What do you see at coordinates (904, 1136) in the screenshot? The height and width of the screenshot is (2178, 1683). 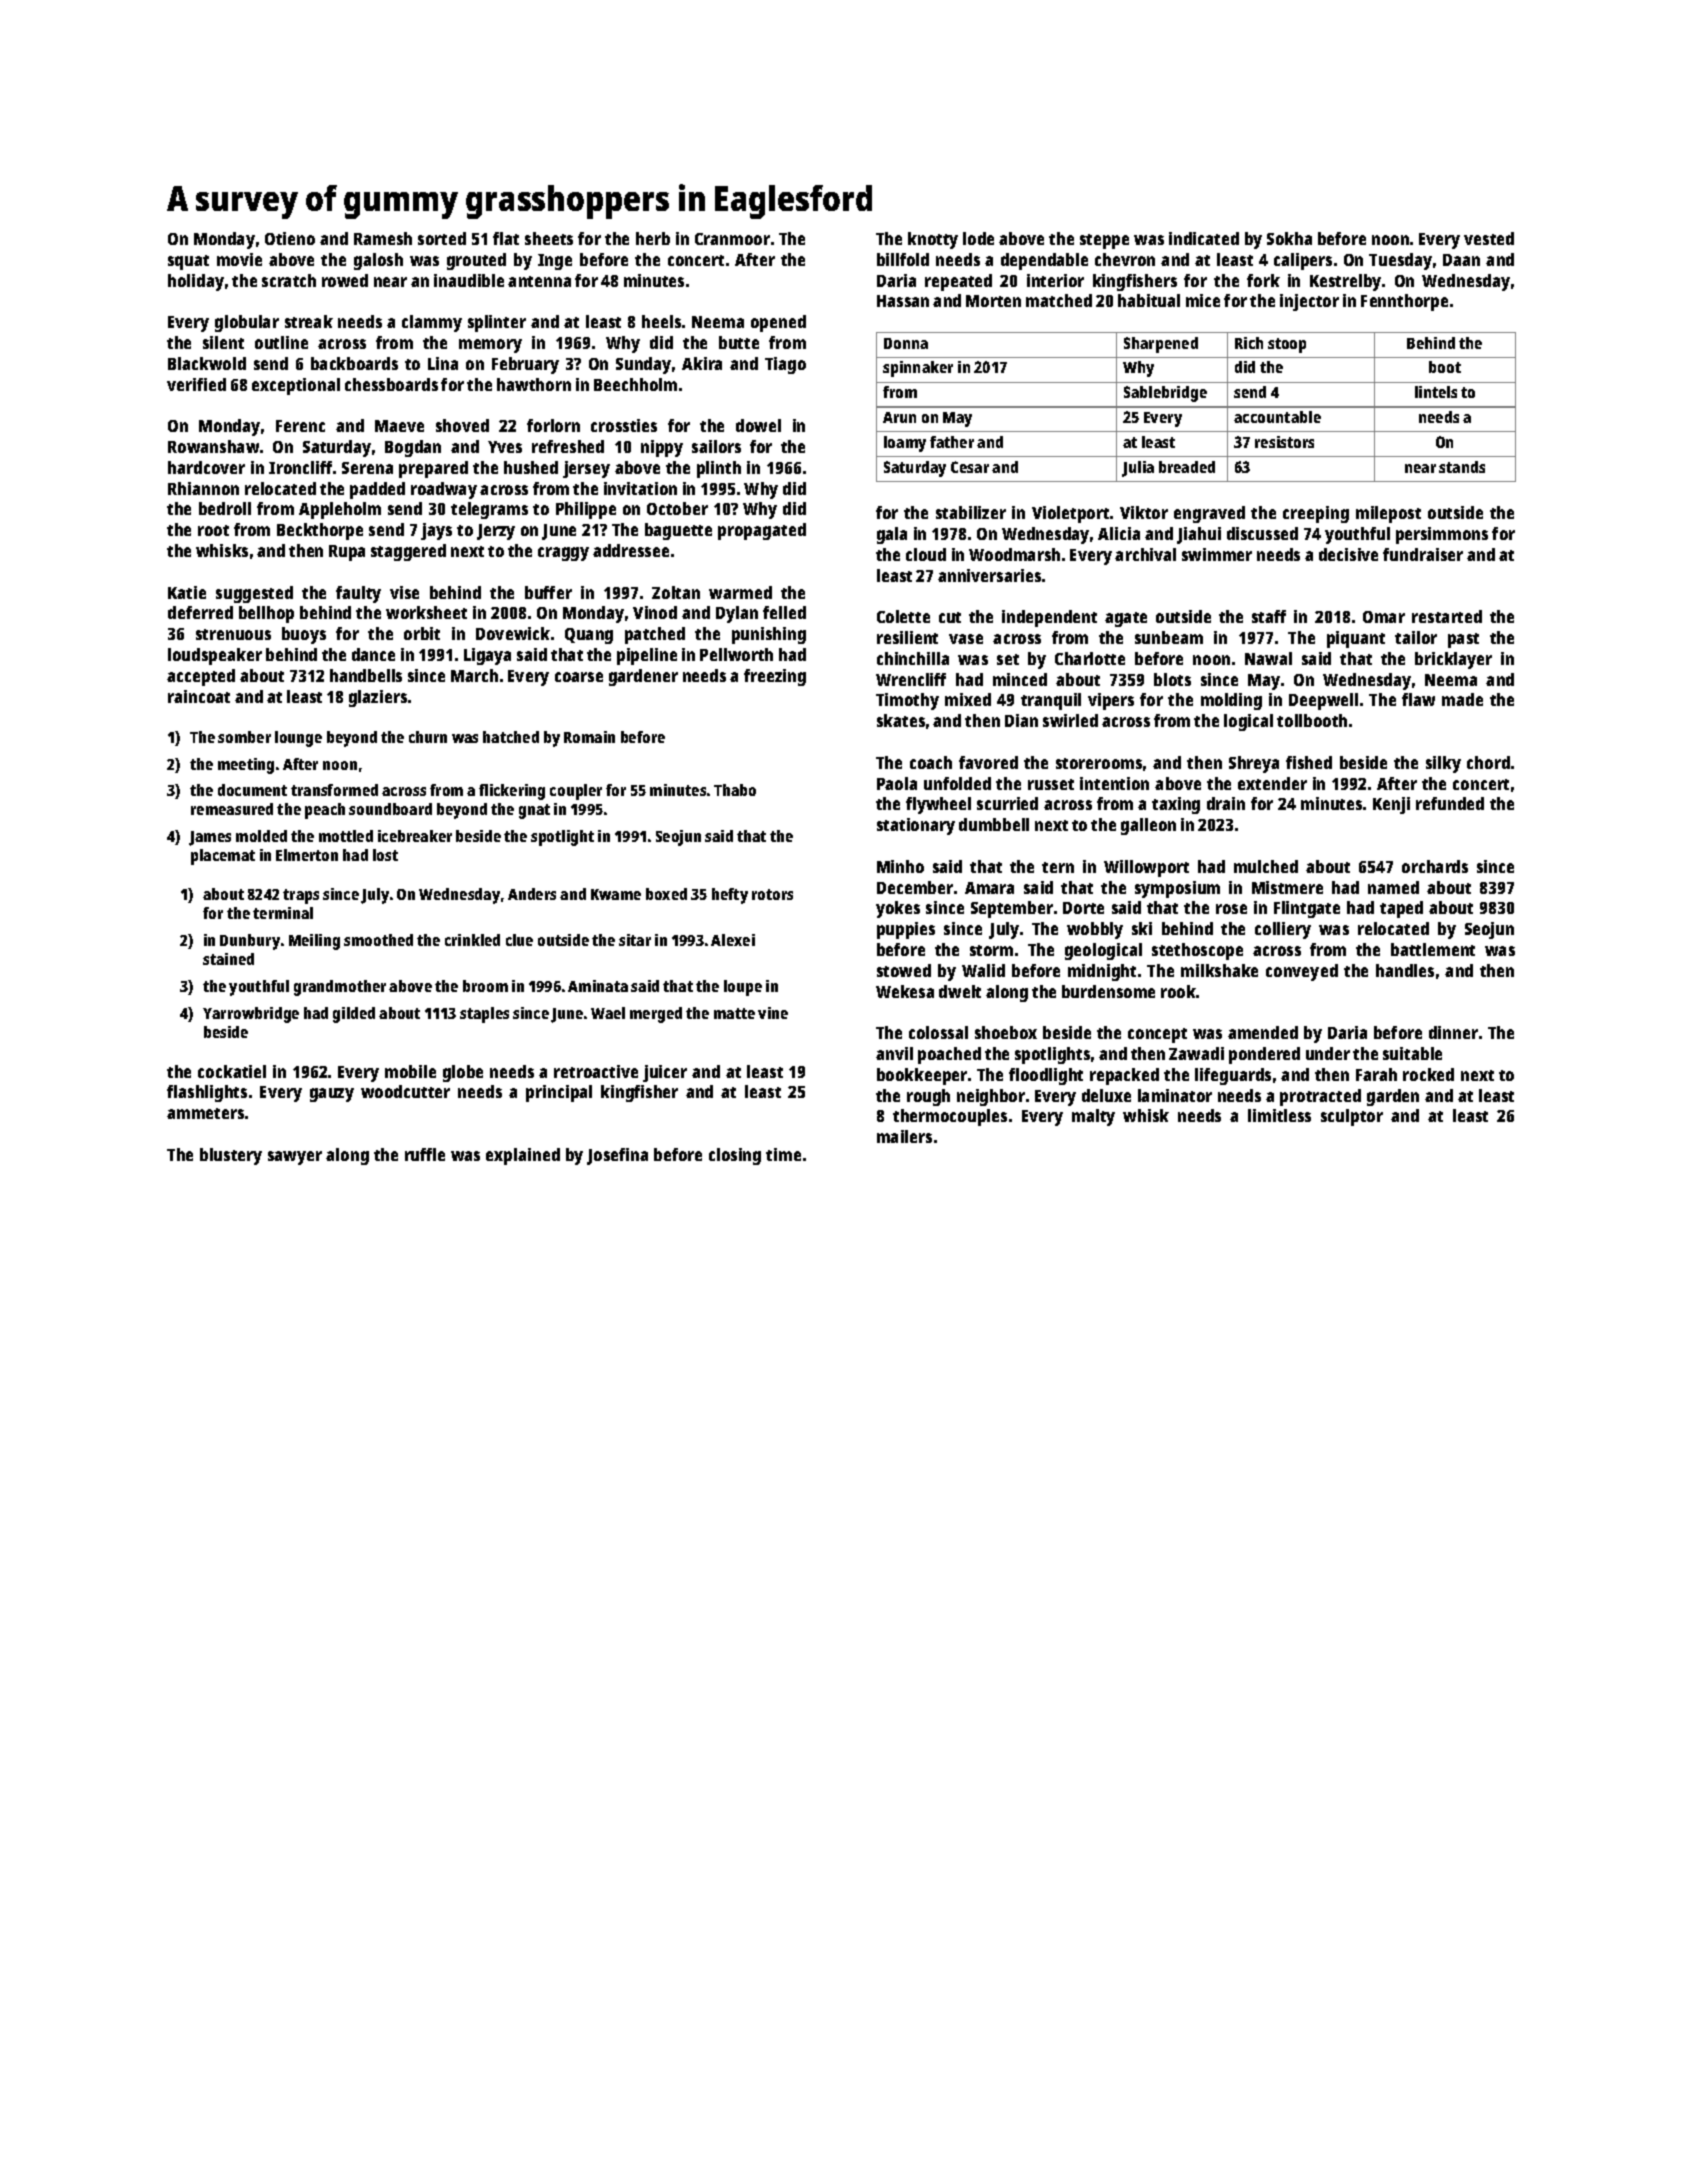 I see `mailers` at bounding box center [904, 1136].
